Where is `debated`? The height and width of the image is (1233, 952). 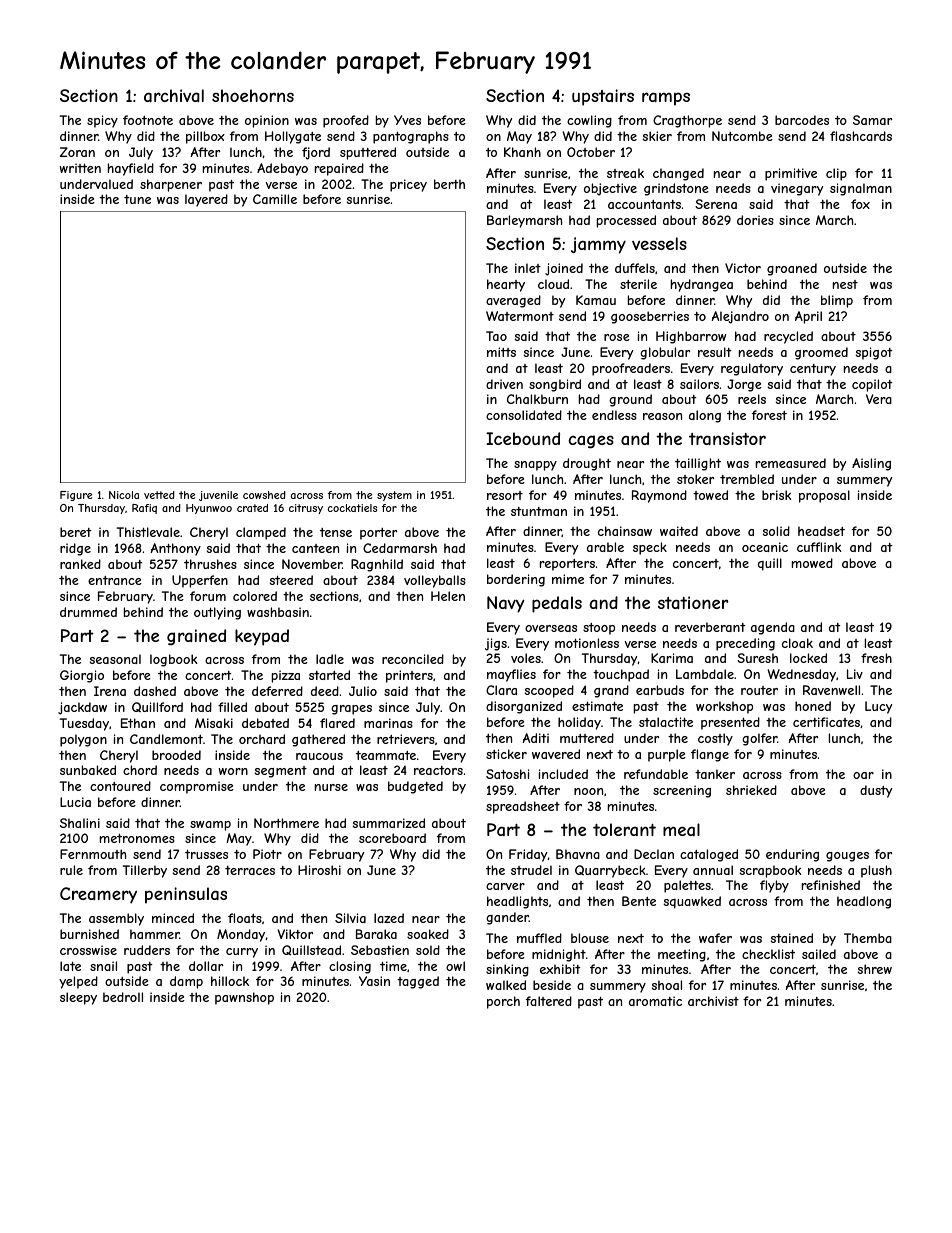
debated is located at coordinates (265, 723).
